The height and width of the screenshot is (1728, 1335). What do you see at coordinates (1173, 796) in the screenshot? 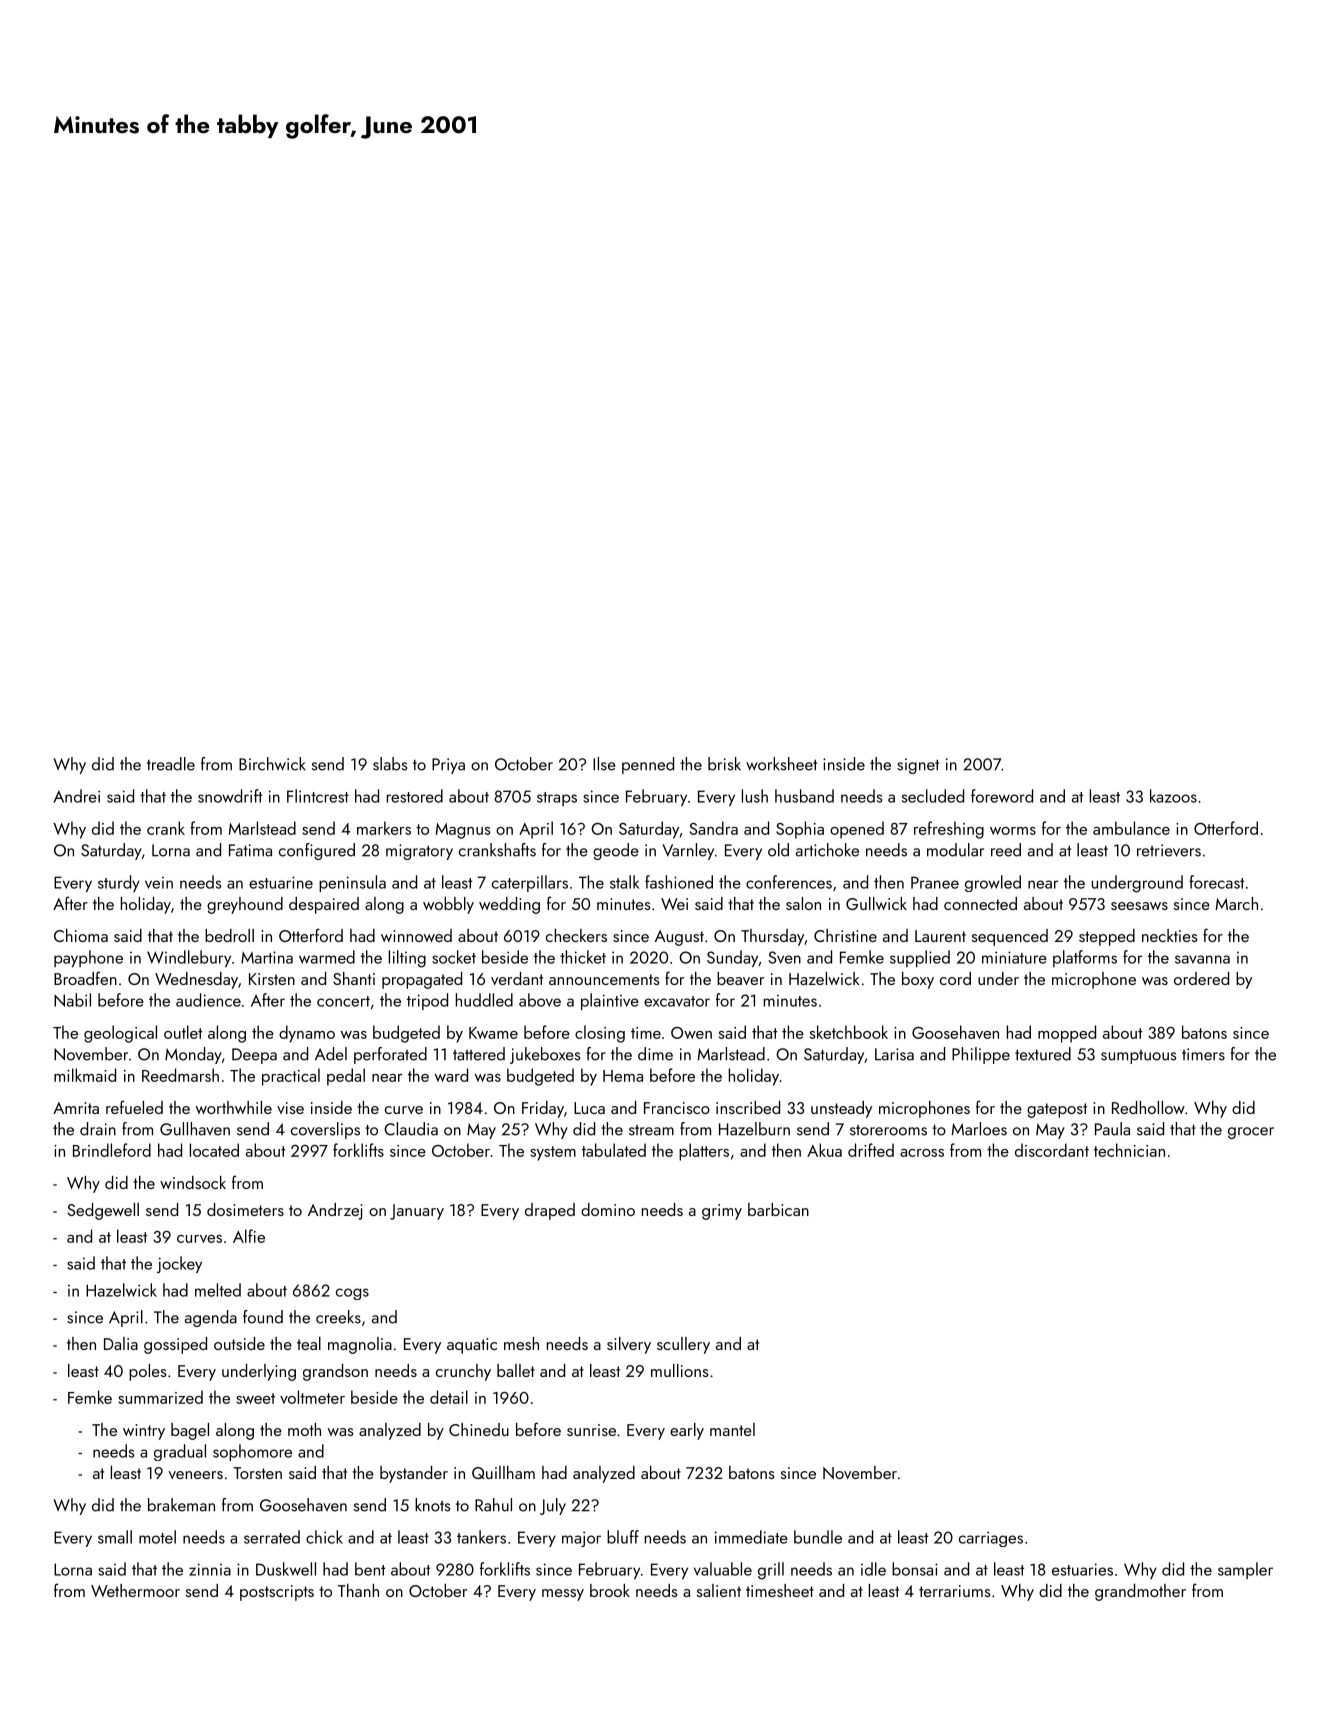
I see `kazoos` at bounding box center [1173, 796].
